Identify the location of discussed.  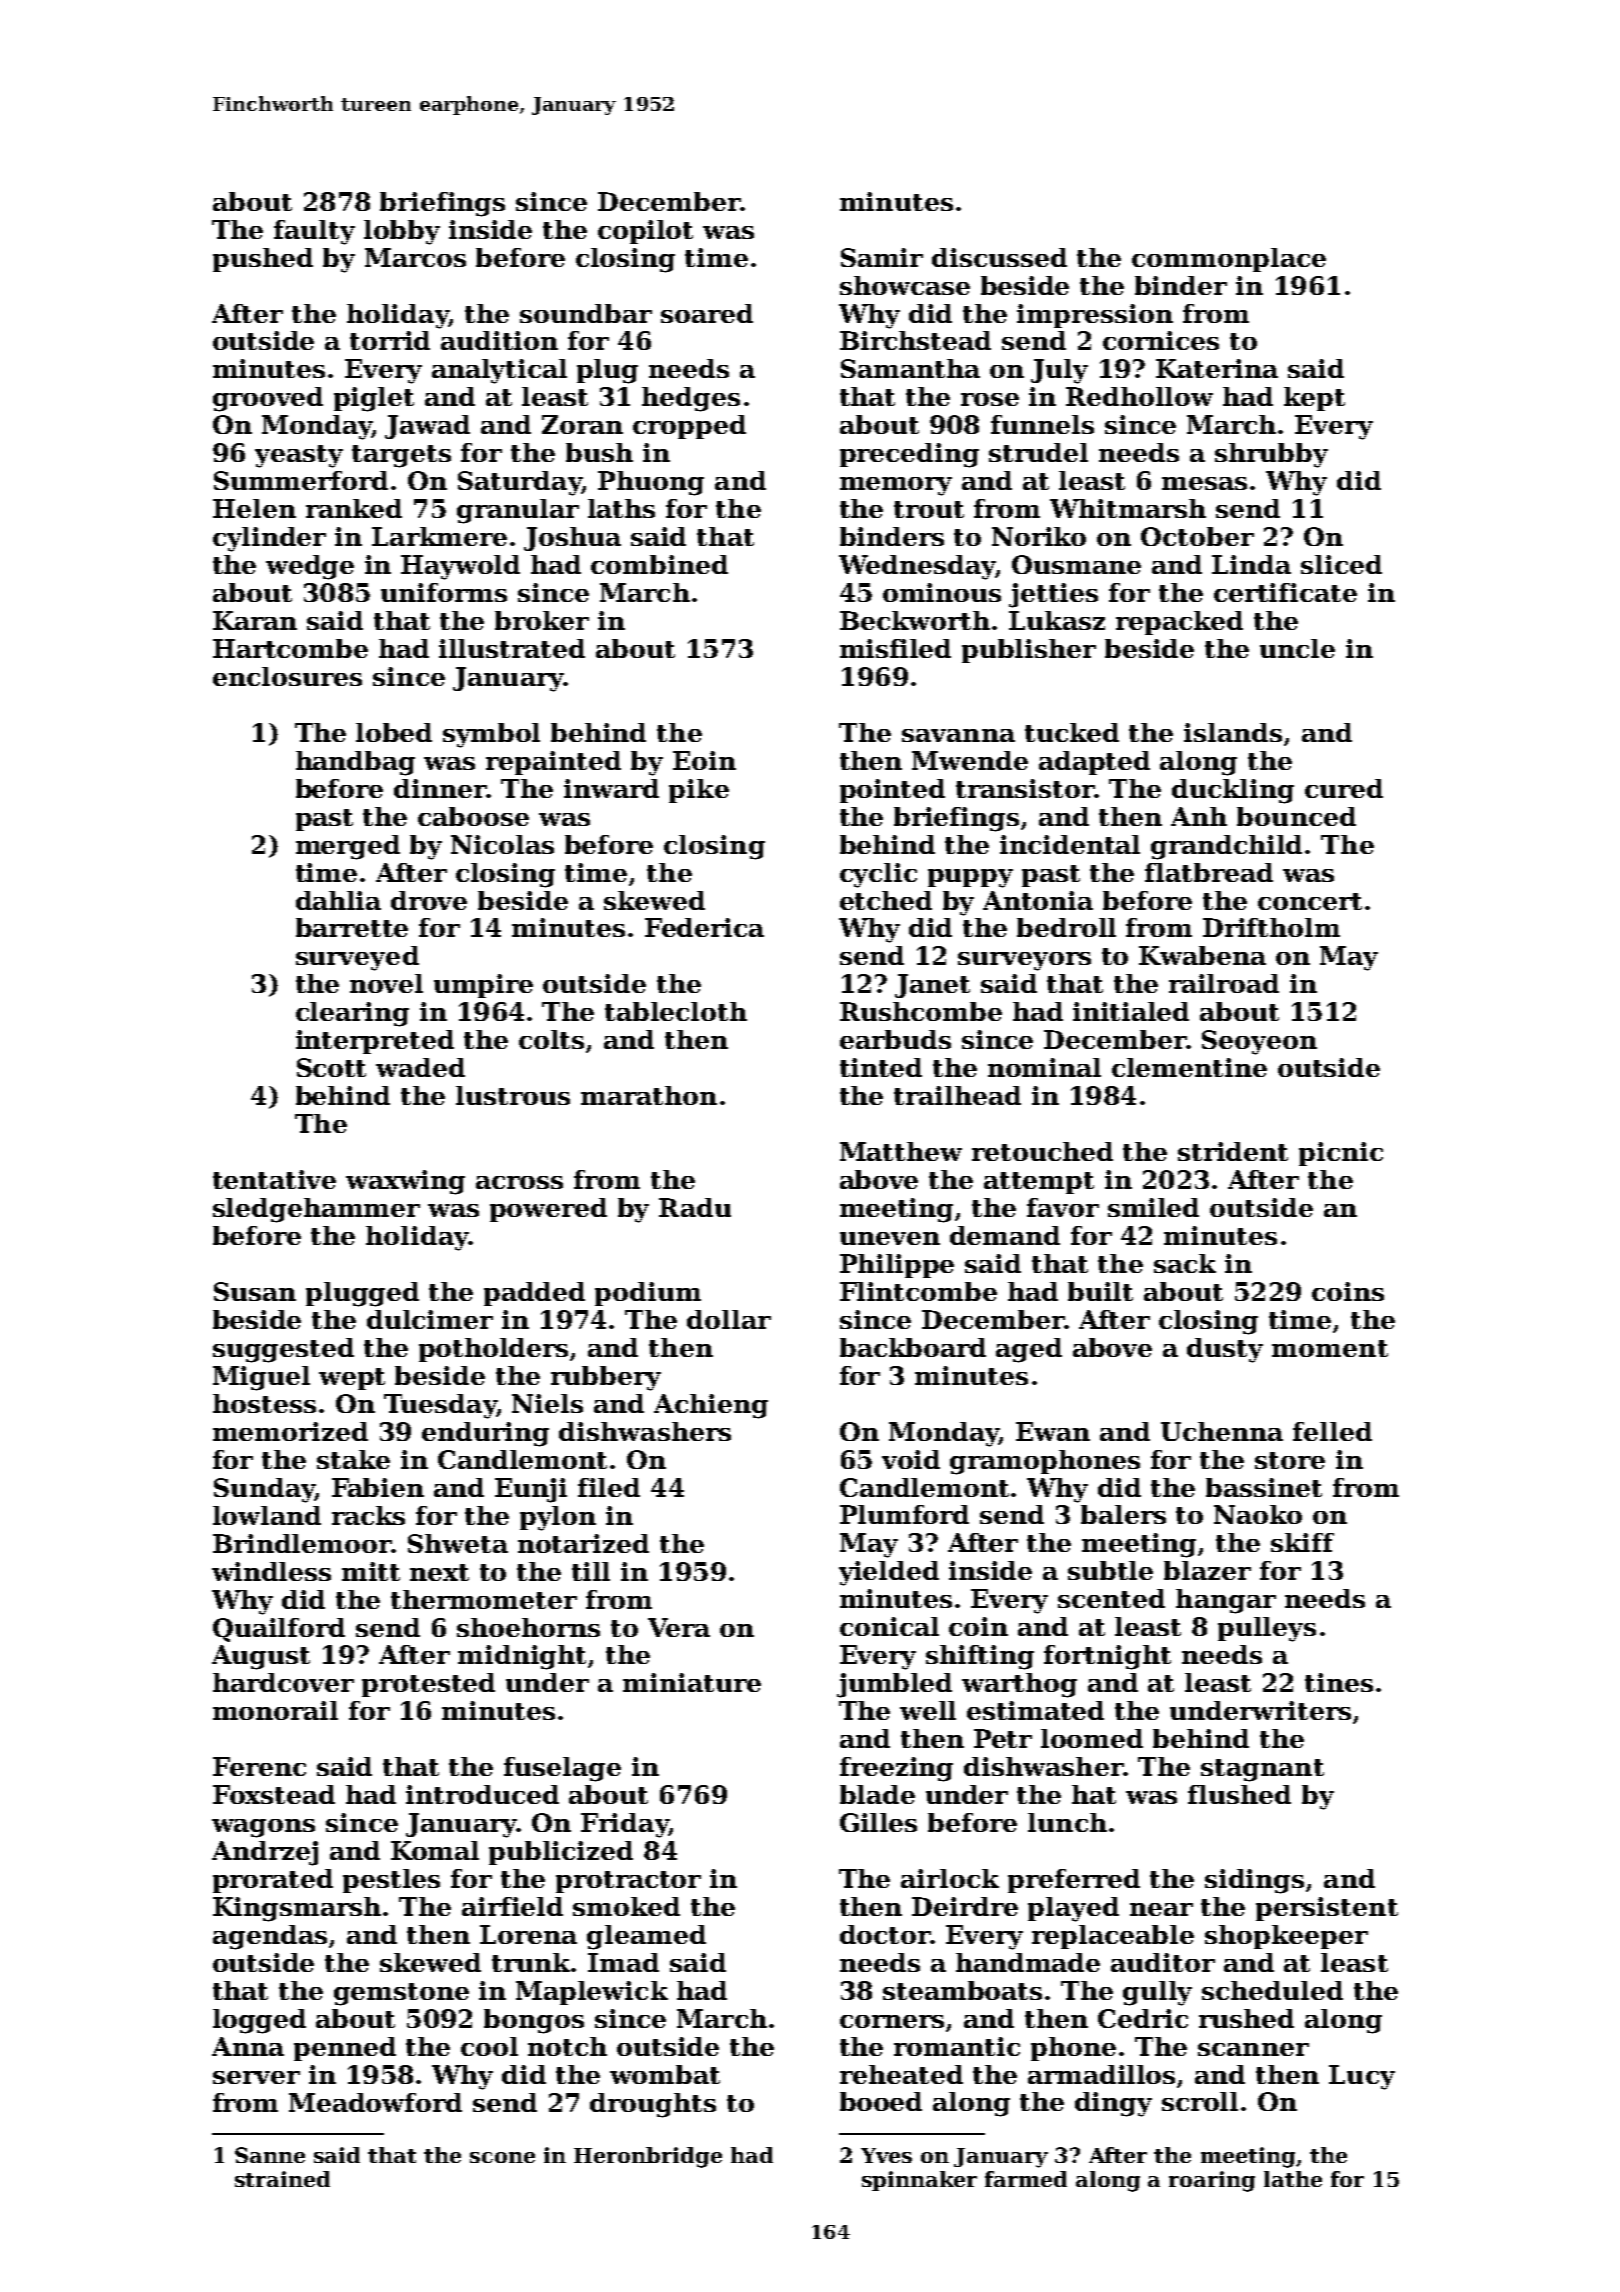
(999, 257).
